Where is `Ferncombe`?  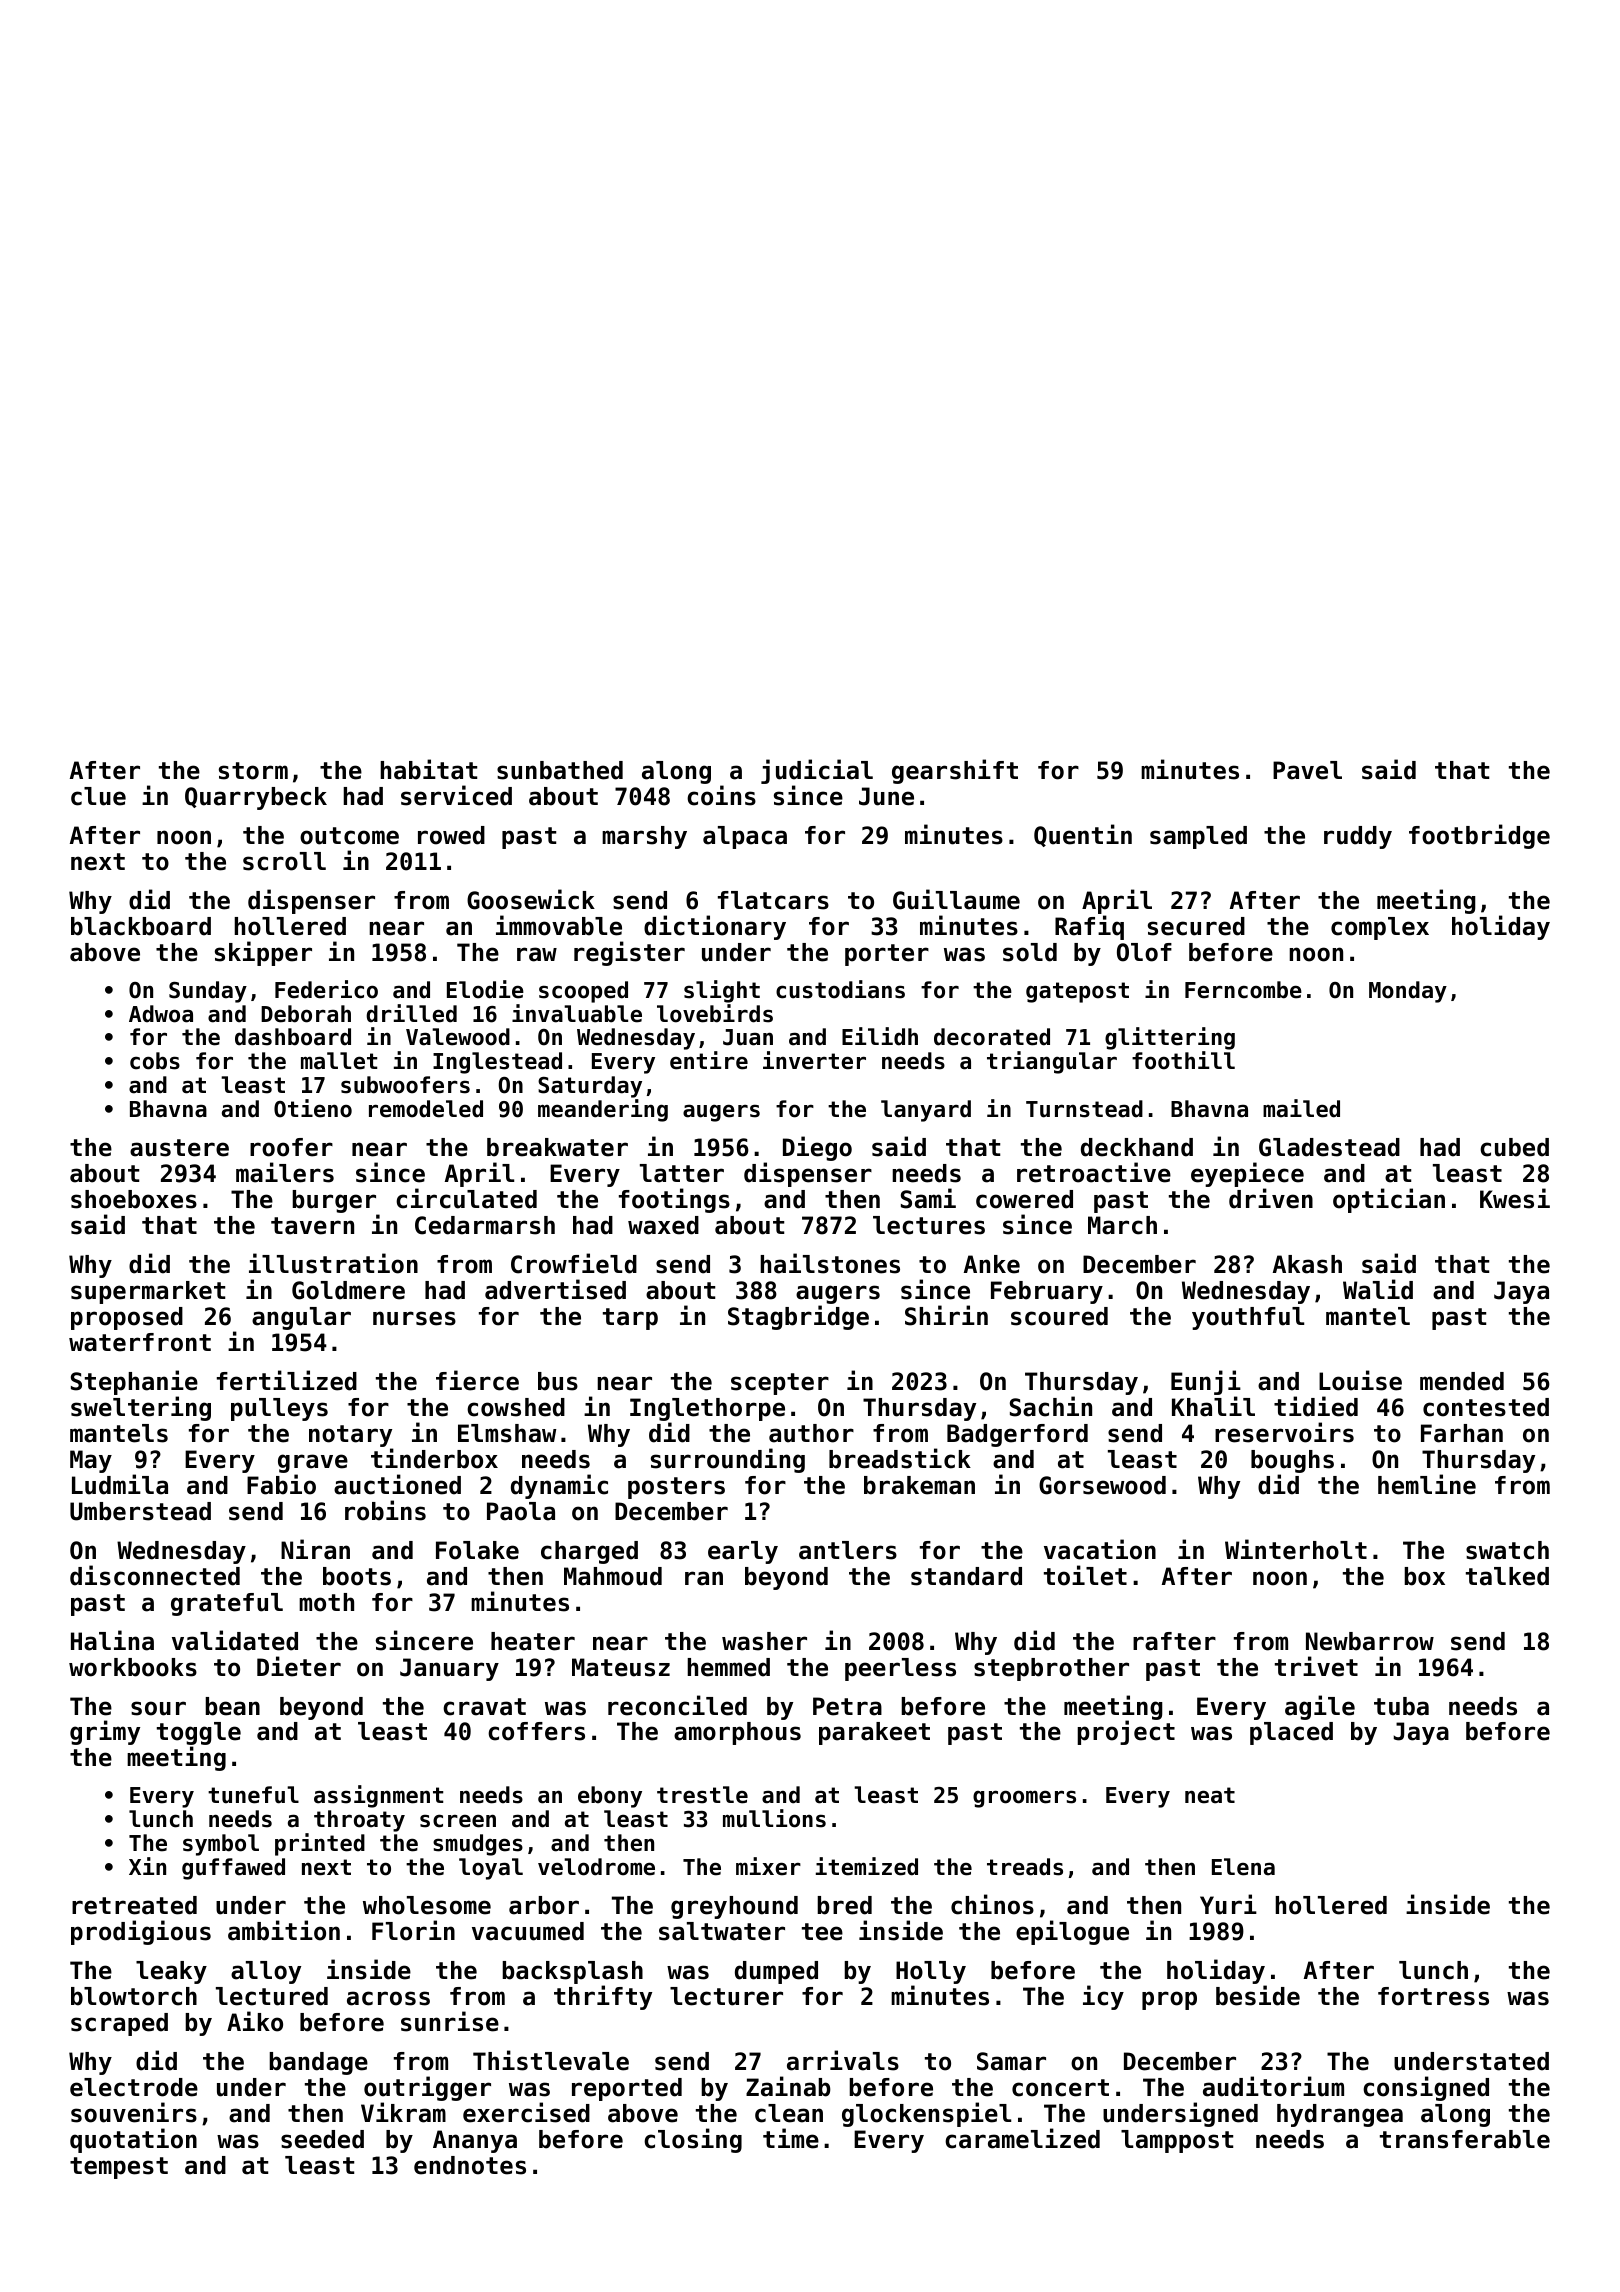 Ferncombe is located at coordinates (1243, 990).
